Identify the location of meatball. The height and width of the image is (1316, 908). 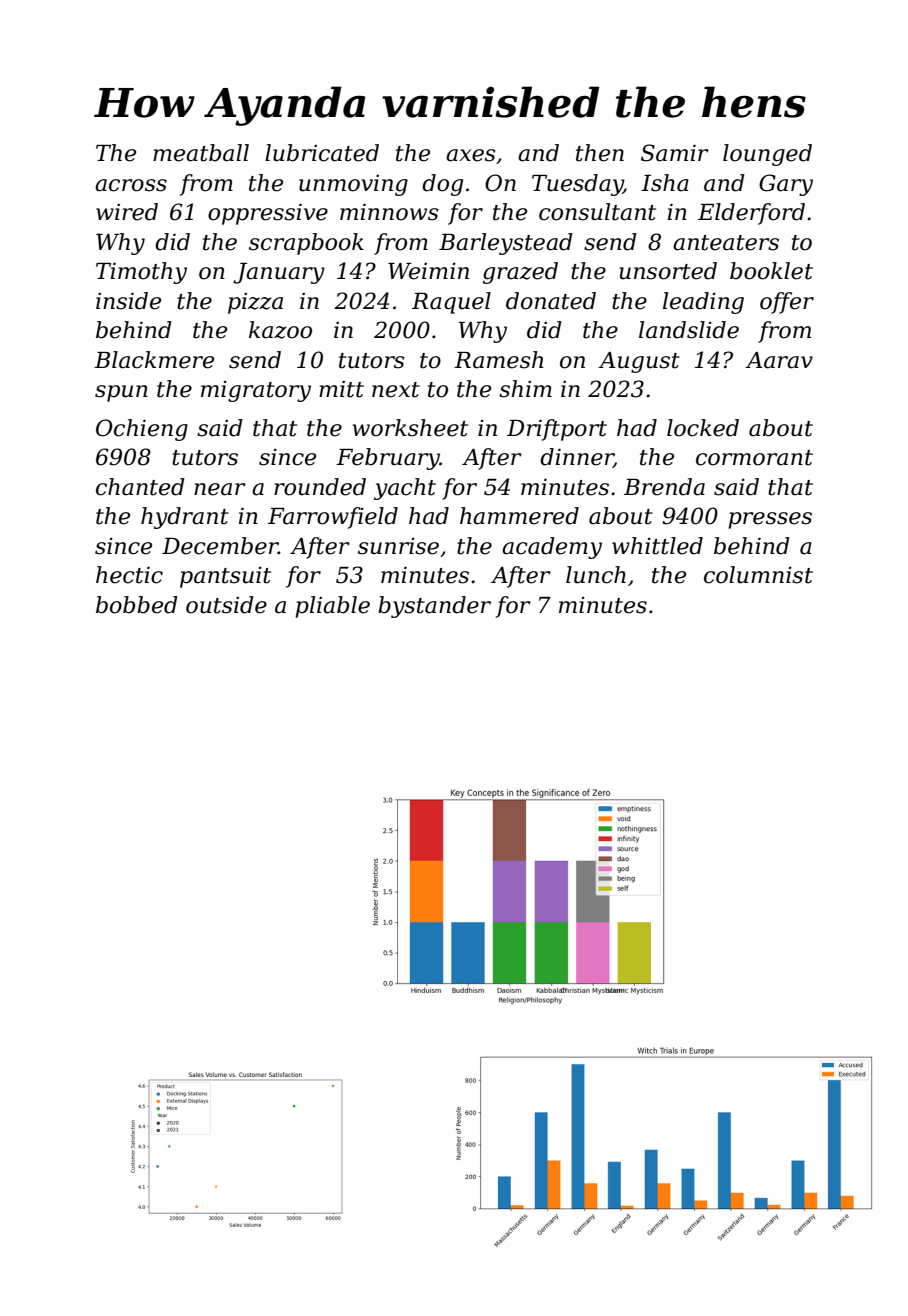
(201, 153).
